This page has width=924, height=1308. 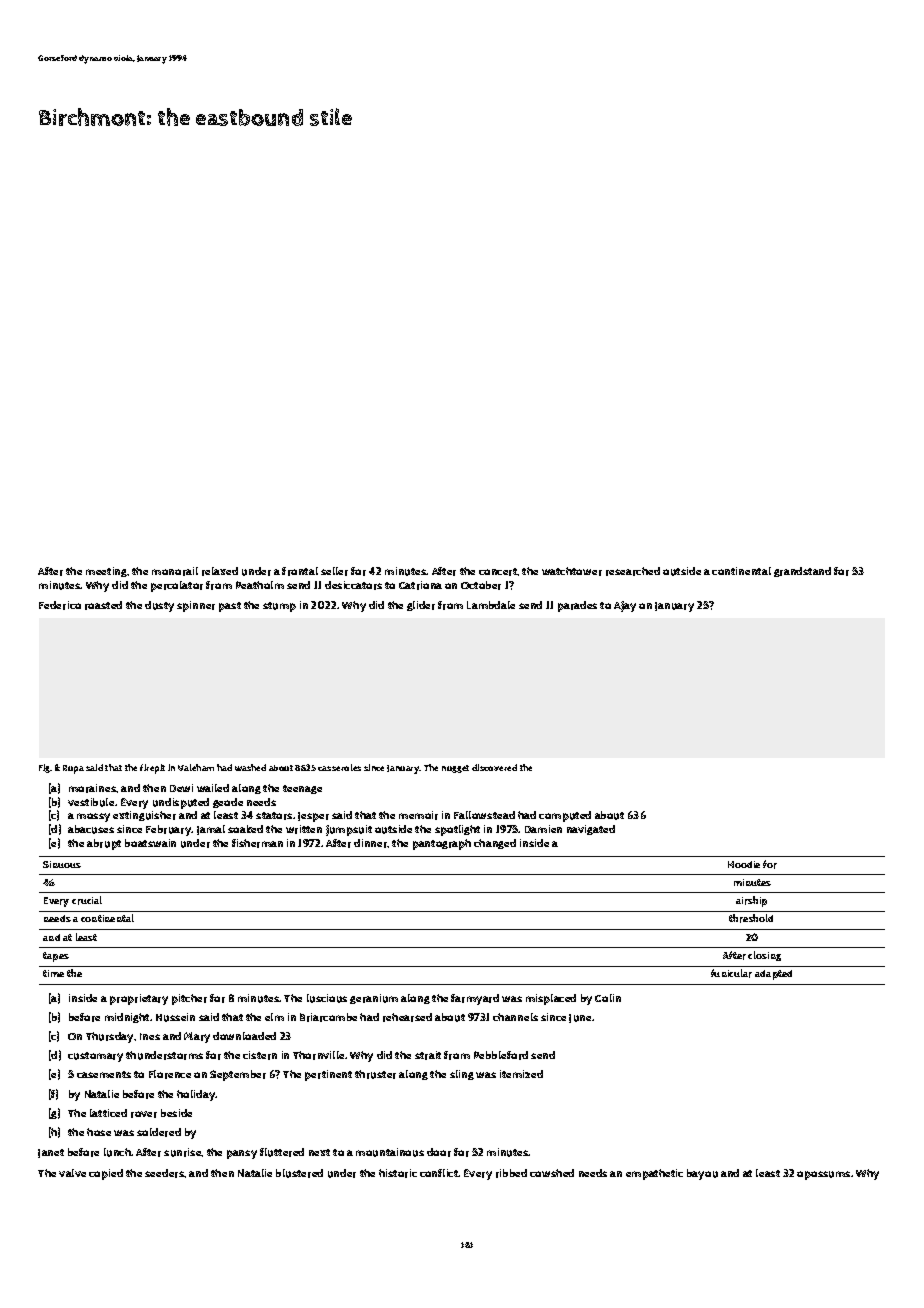 I want to click on Lambdale, so click(x=491, y=605).
